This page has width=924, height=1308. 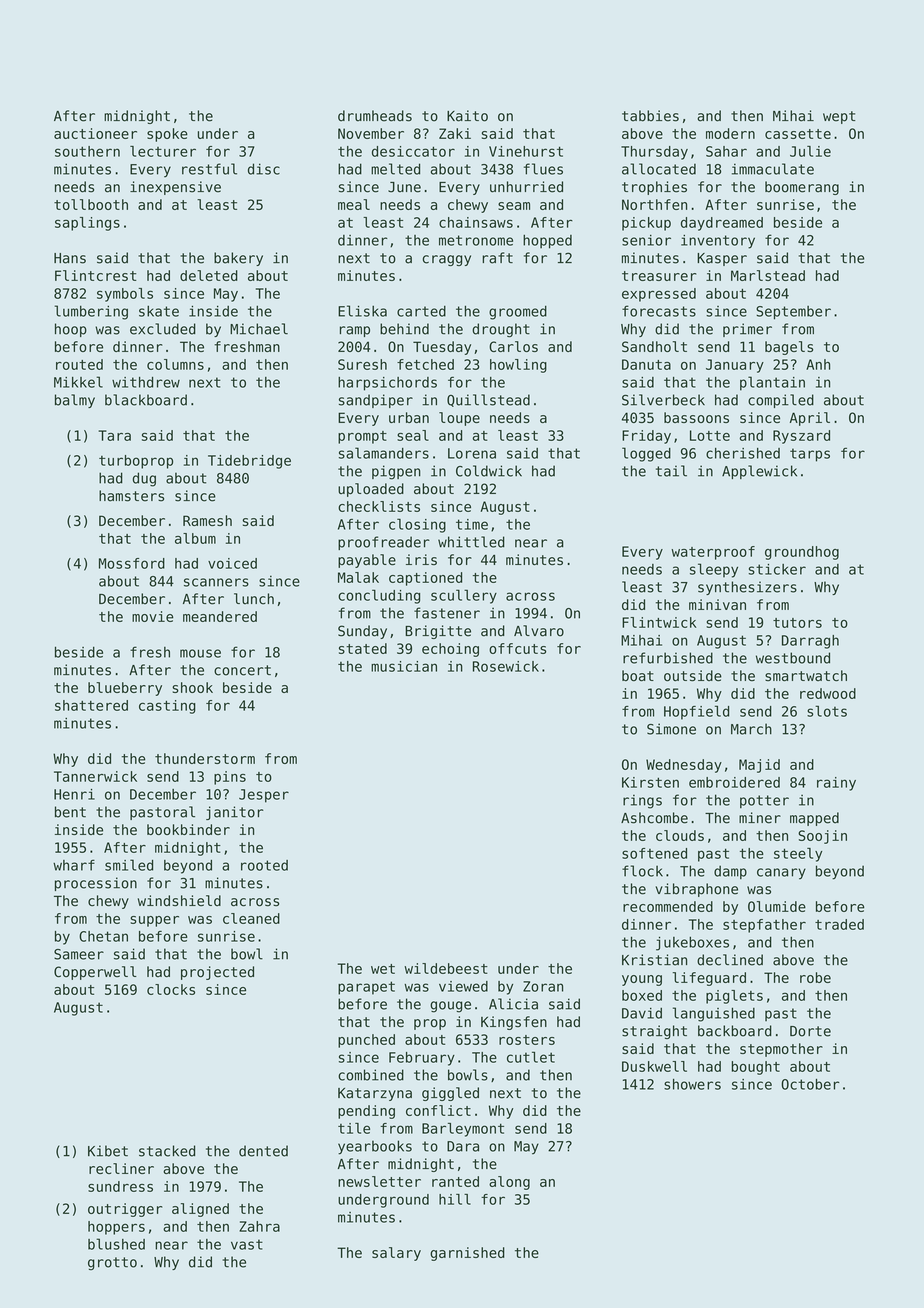 What do you see at coordinates (200, 1210) in the page?
I see `aligned` at bounding box center [200, 1210].
